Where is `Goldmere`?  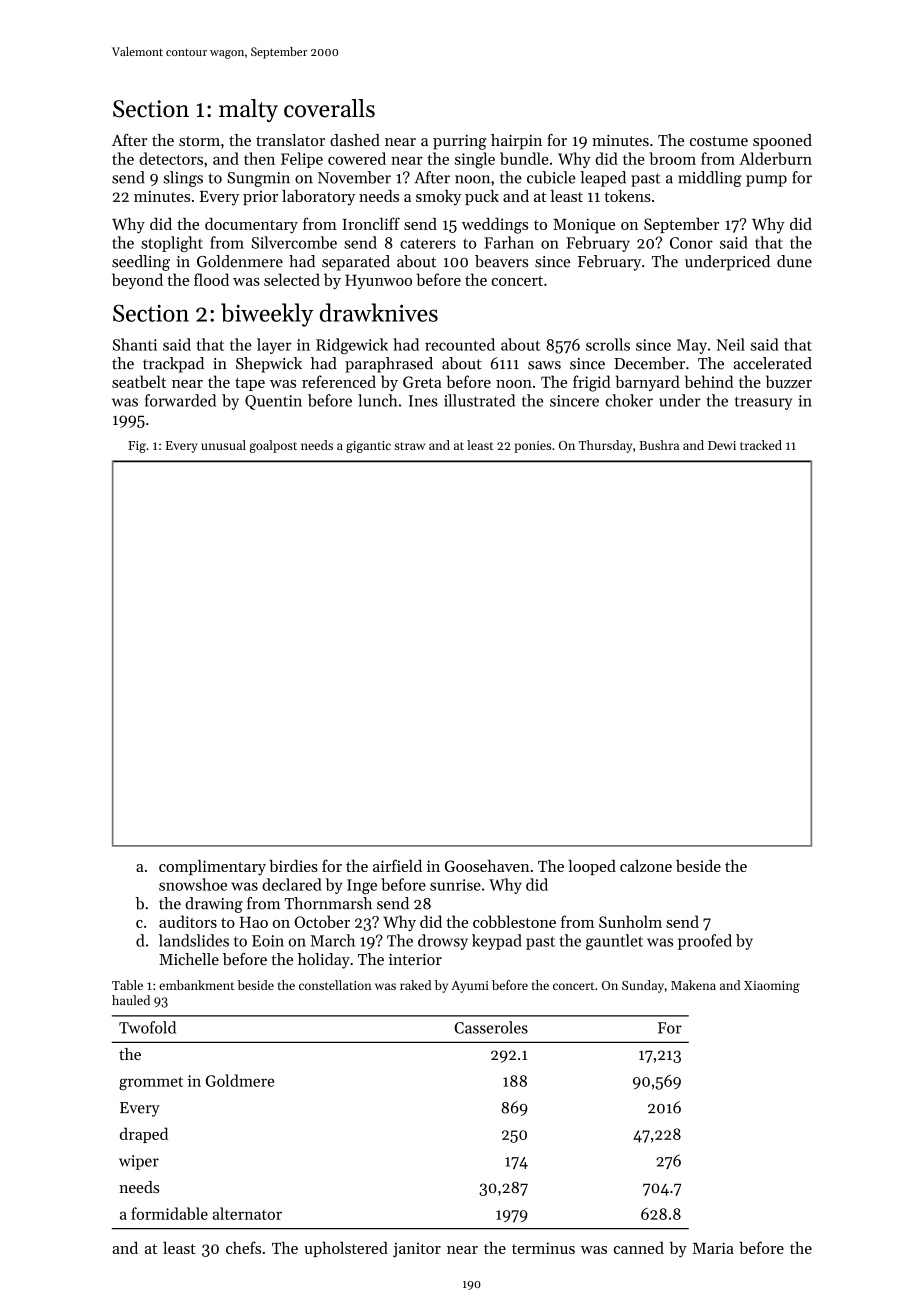
Goldmere is located at coordinates (240, 1080).
